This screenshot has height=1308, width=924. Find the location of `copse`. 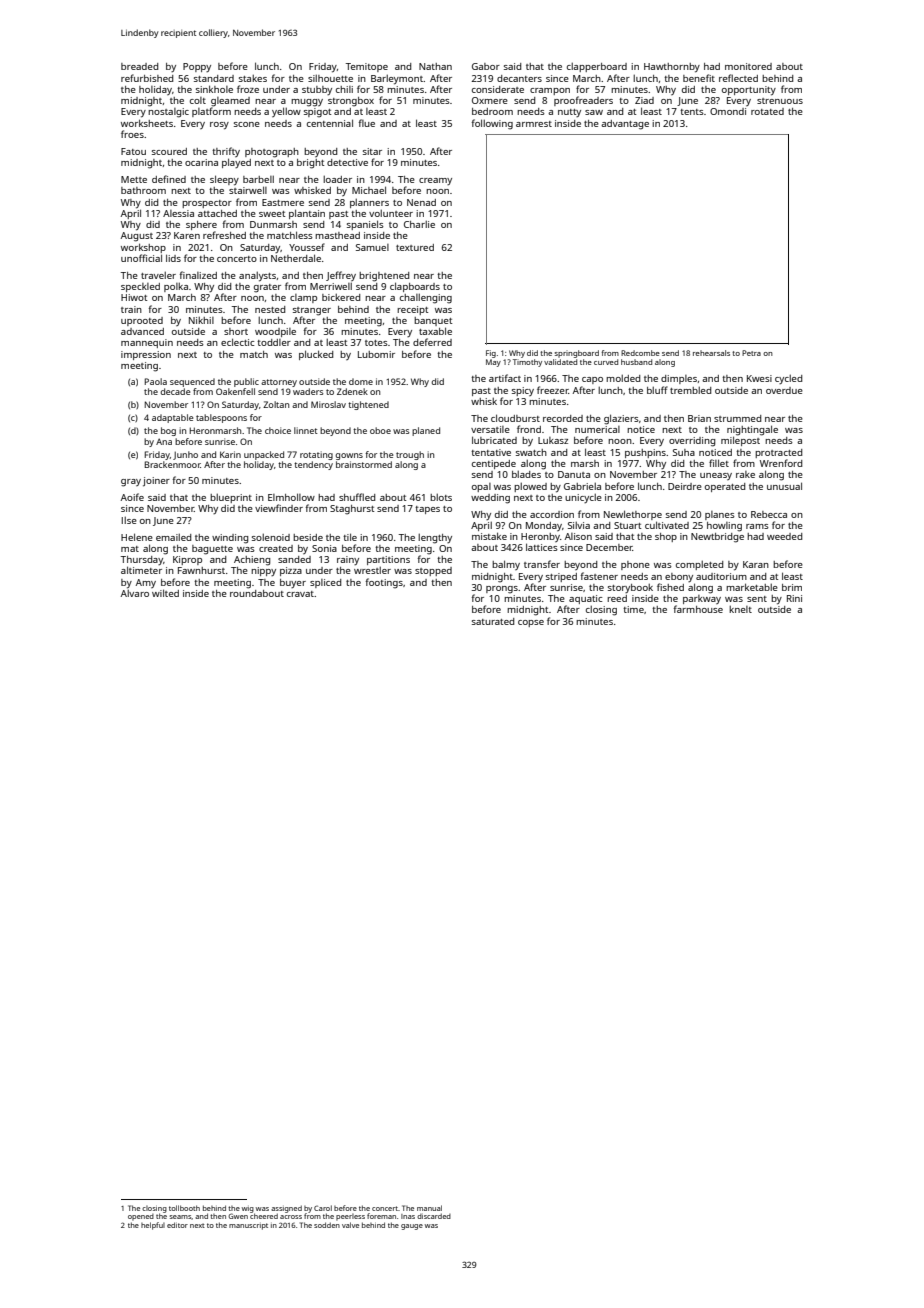

copse is located at coordinates (531, 623).
